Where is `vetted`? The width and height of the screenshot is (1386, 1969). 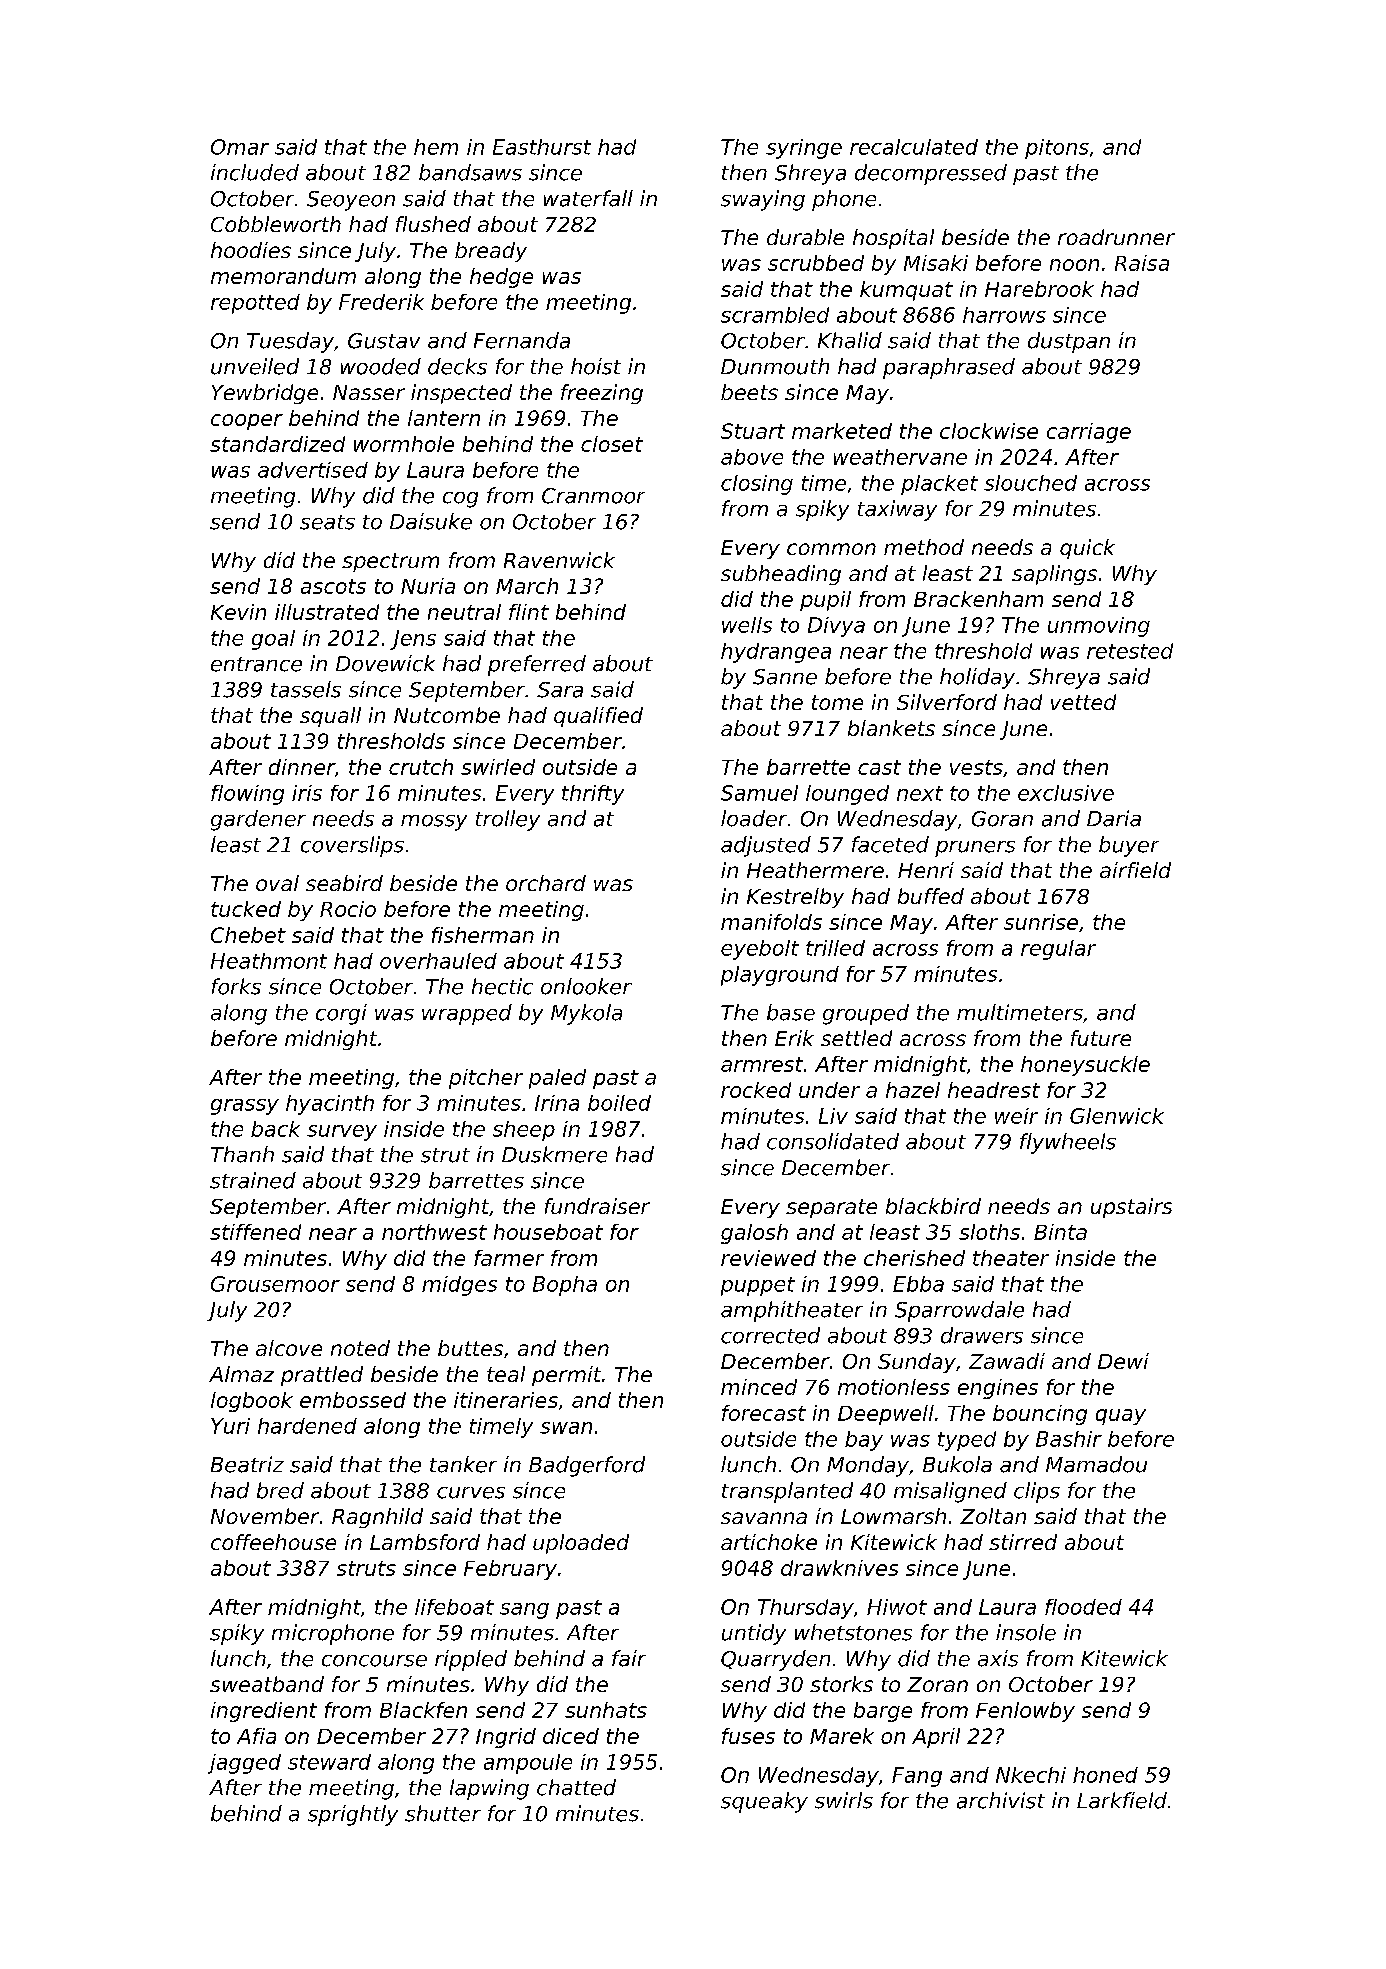
vetted is located at coordinates (1083, 702).
